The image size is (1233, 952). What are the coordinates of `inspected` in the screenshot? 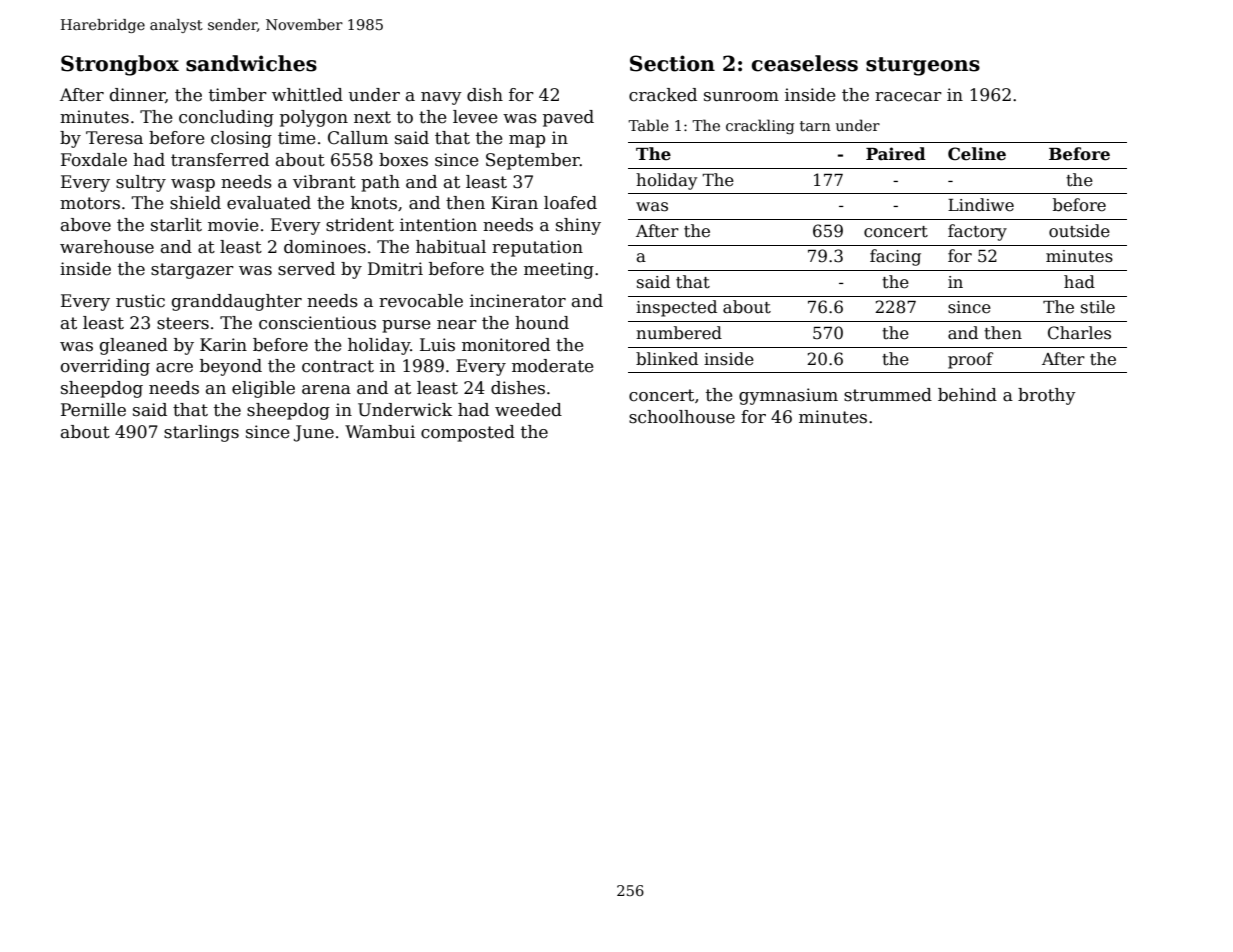 It's located at (676, 308).
